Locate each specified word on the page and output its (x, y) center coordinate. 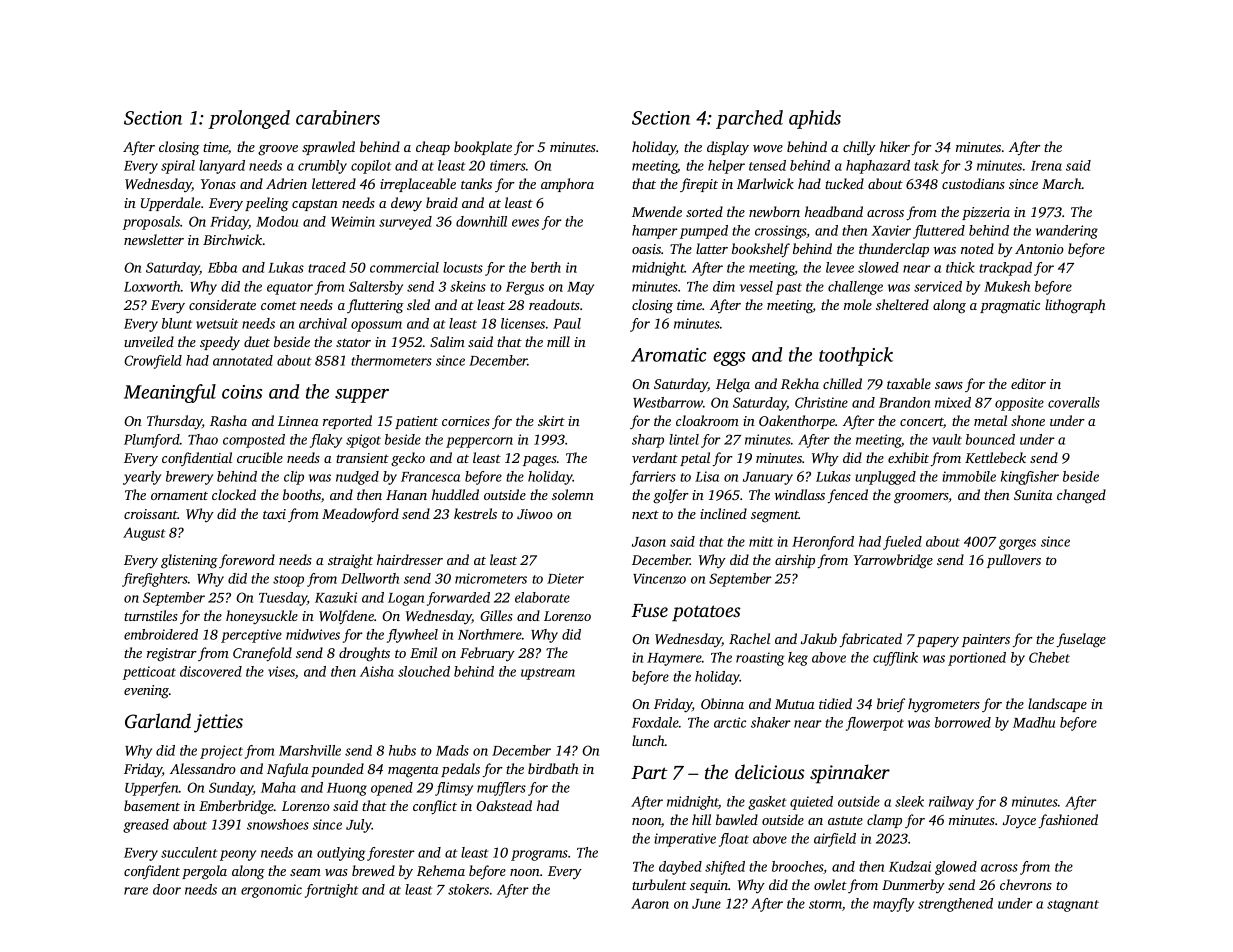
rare (136, 891)
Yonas (218, 184)
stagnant (1073, 906)
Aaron (650, 903)
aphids (815, 119)
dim (724, 286)
